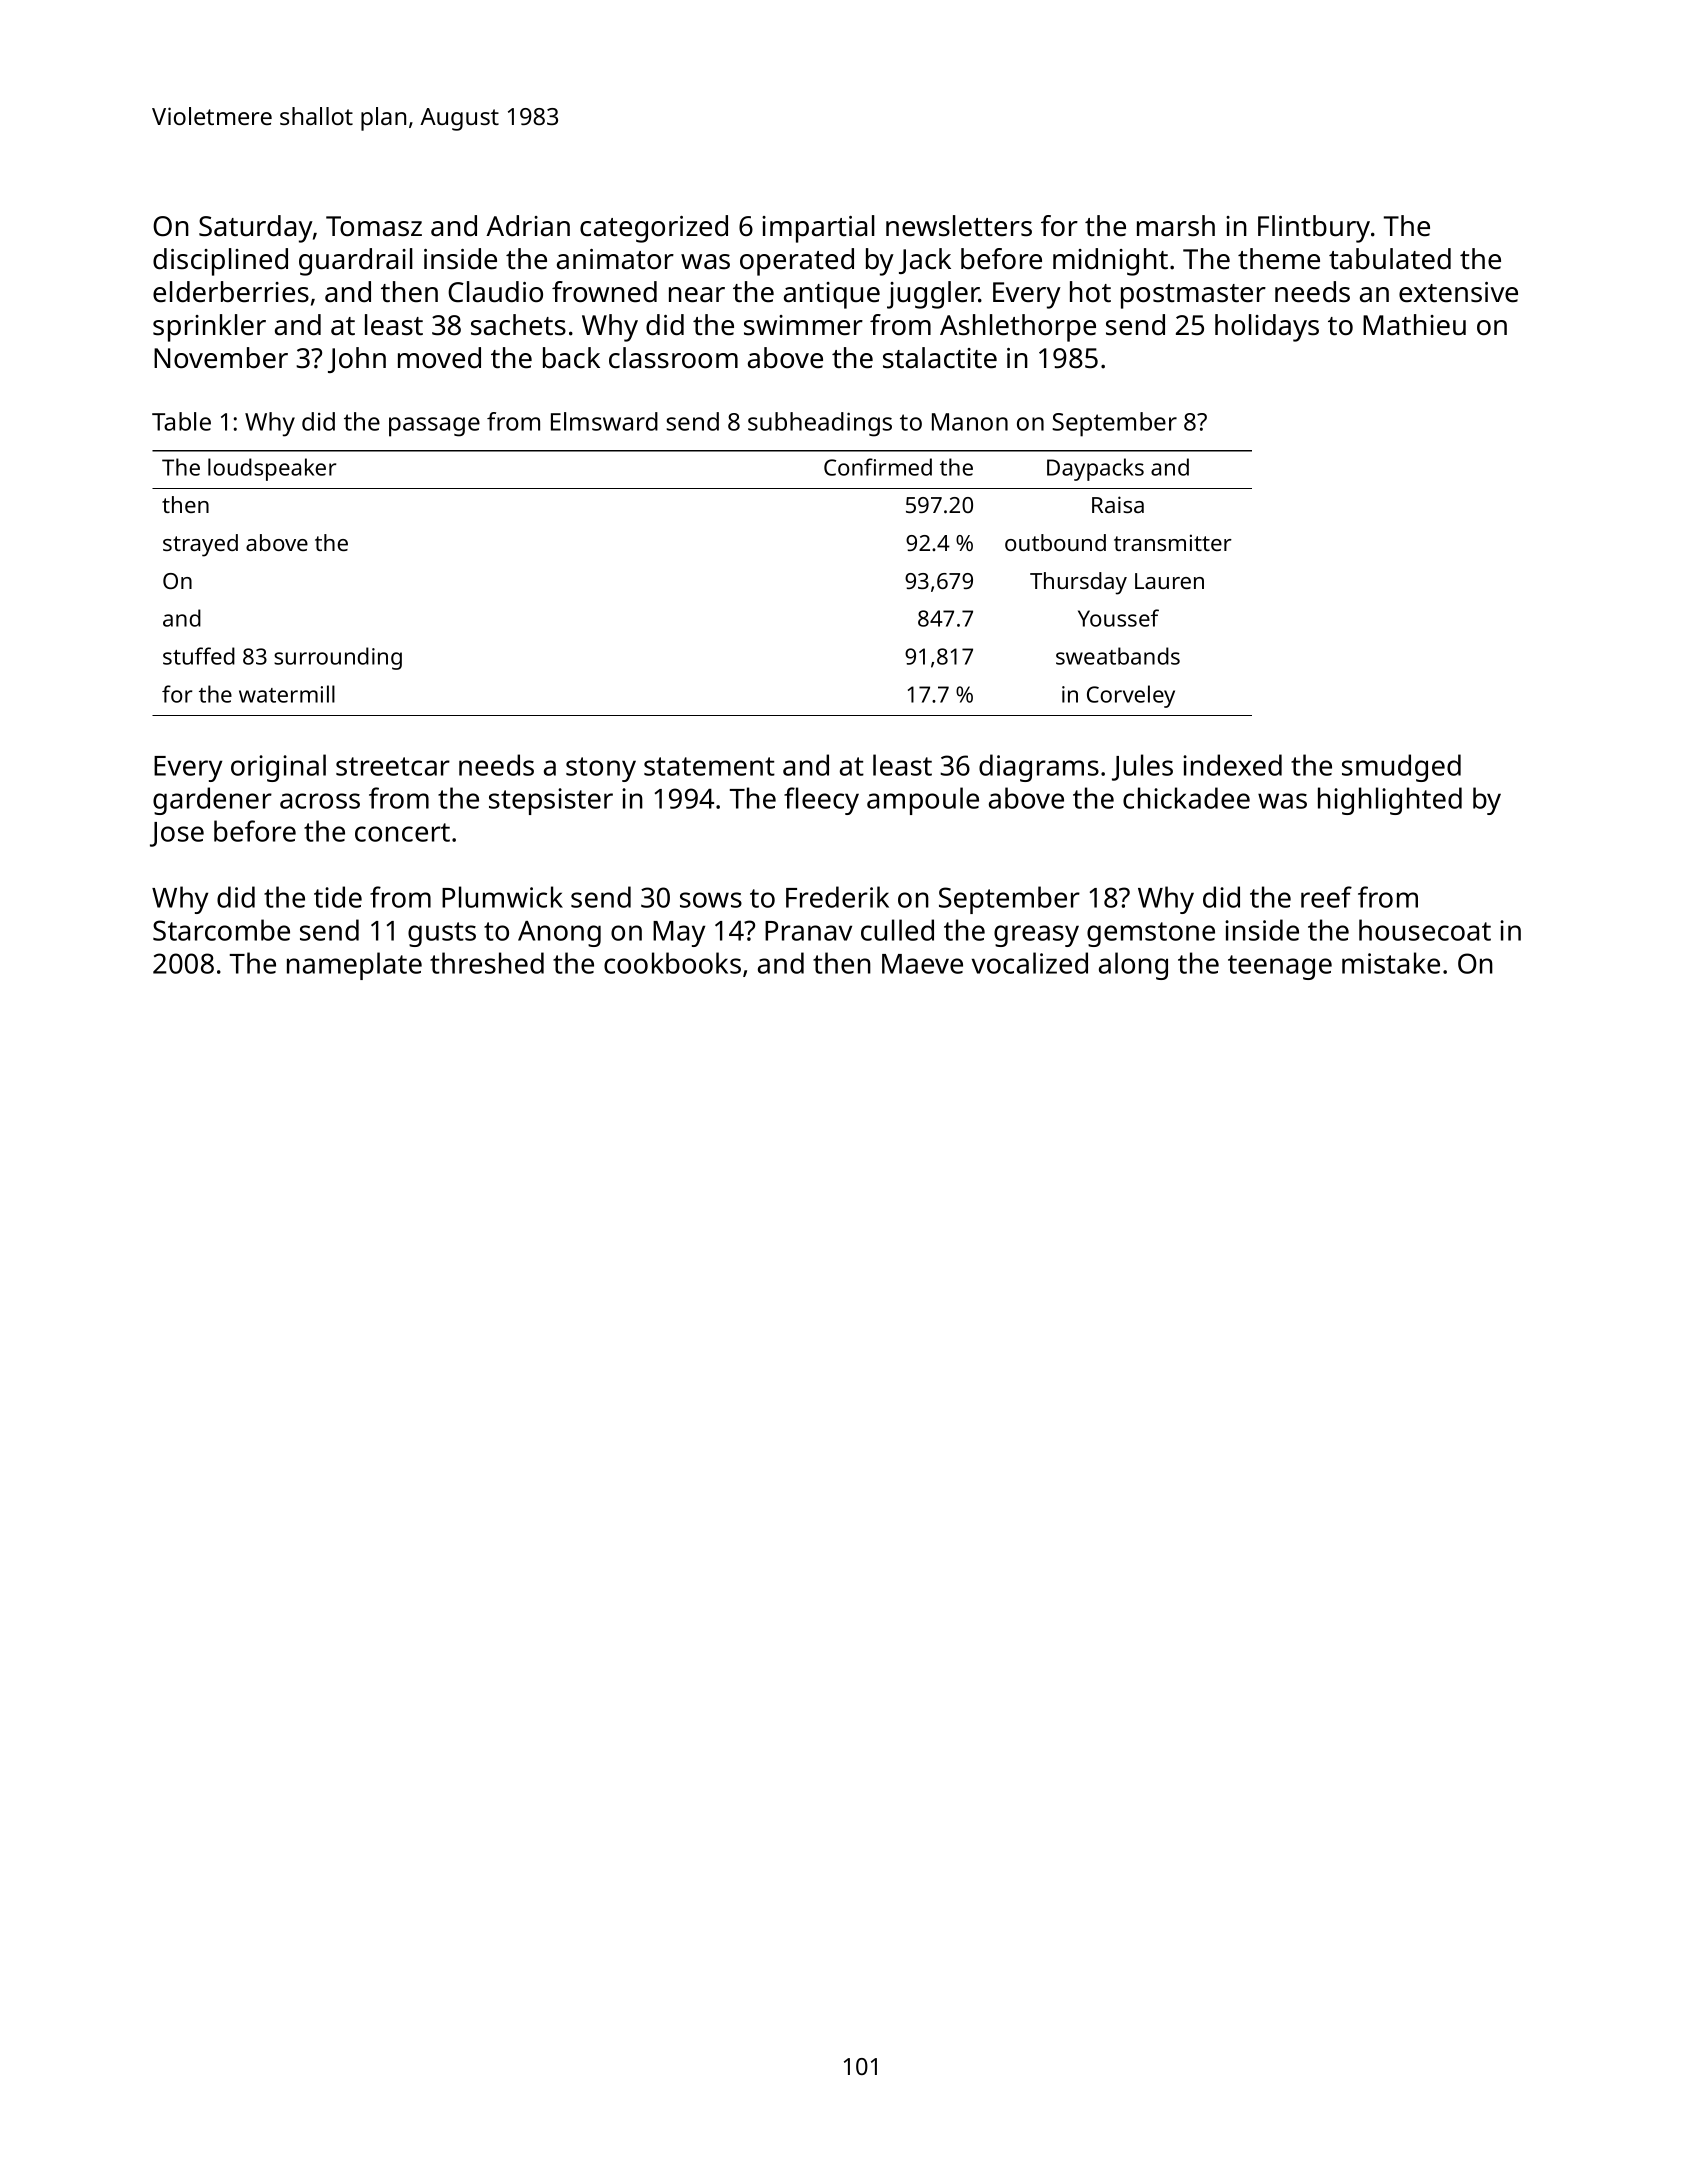 The height and width of the image is (2178, 1683). What do you see at coordinates (1118, 618) in the image?
I see `Youssef` at bounding box center [1118, 618].
